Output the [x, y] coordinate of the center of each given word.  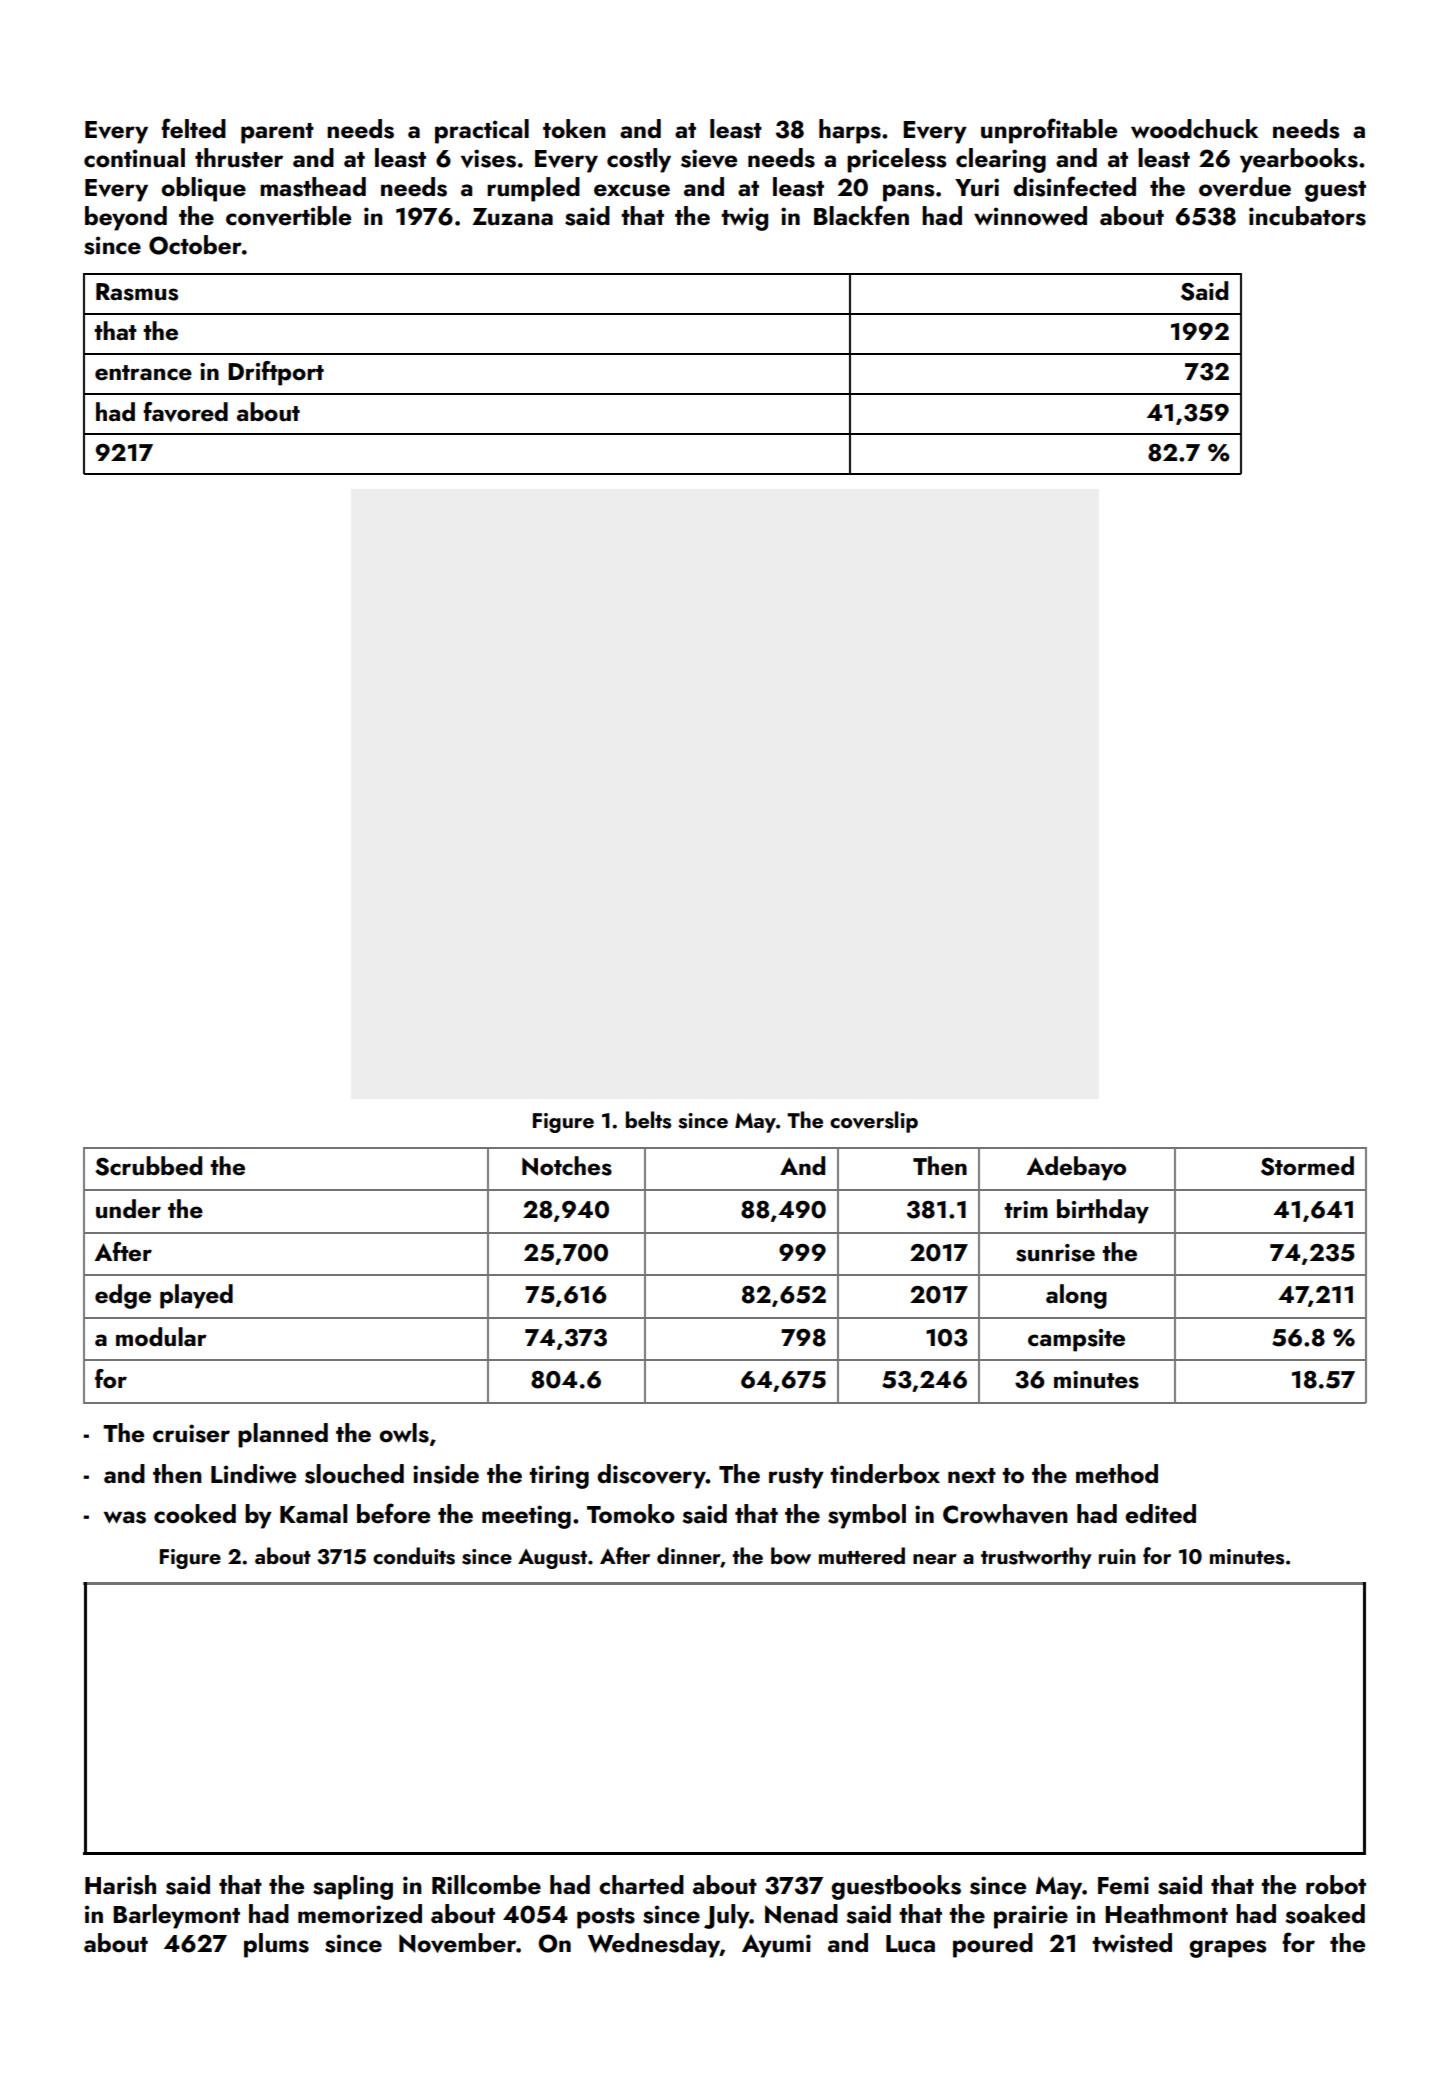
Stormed [1307, 1166]
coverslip [874, 1122]
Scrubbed [148, 1166]
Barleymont [176, 1916]
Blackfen [861, 215]
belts [648, 1120]
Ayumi [776, 1946]
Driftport [276, 373]
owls [404, 1433]
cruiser [191, 1433]
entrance [143, 372]
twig [744, 219]
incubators [1307, 216]
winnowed [1030, 216]
